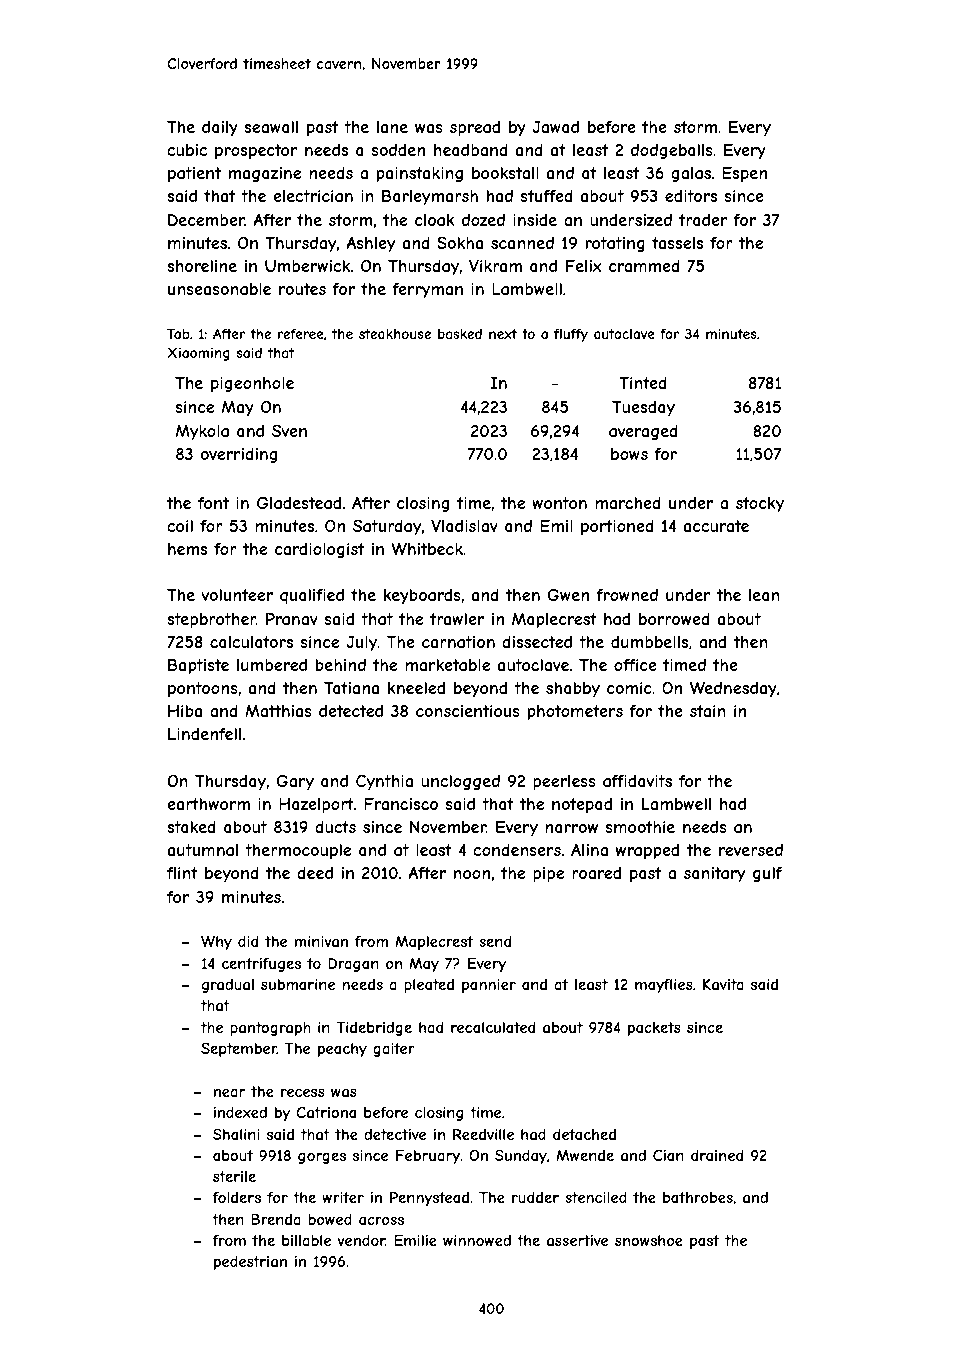 The image size is (957, 1357). Describe the element at coordinates (298, 851) in the document. I see `thermocouple` at that location.
